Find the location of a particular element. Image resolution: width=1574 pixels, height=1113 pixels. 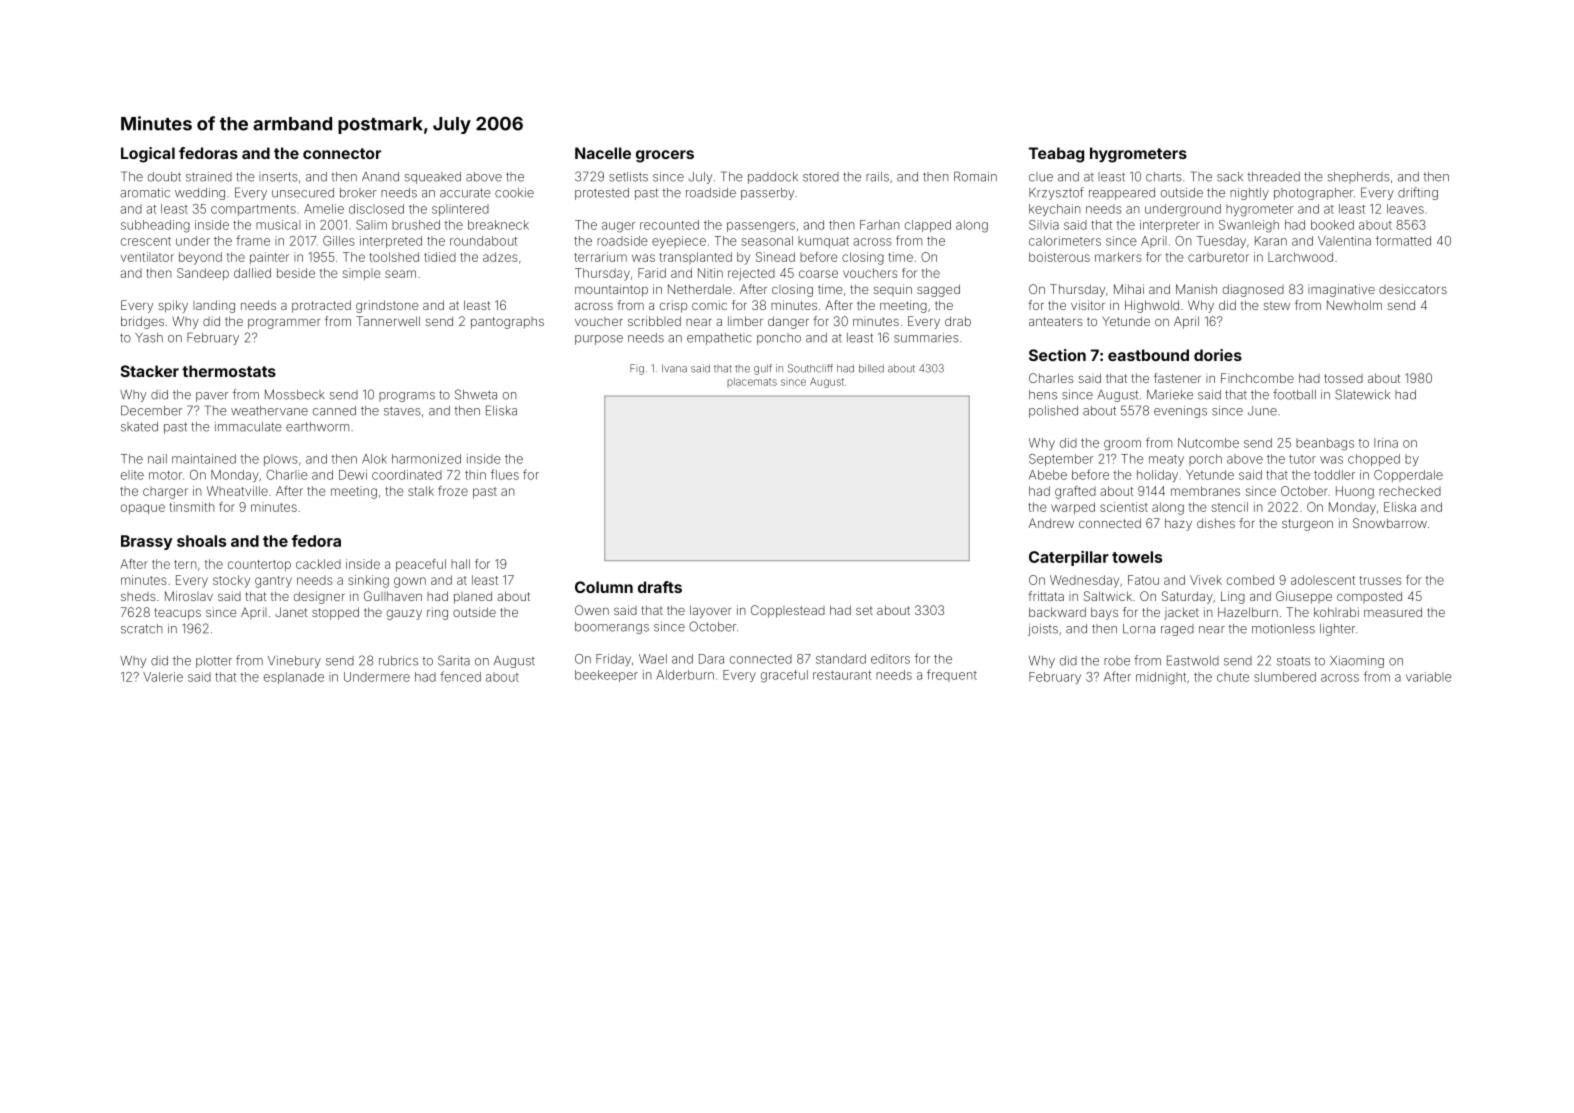

Copperdale is located at coordinates (1408, 476).
